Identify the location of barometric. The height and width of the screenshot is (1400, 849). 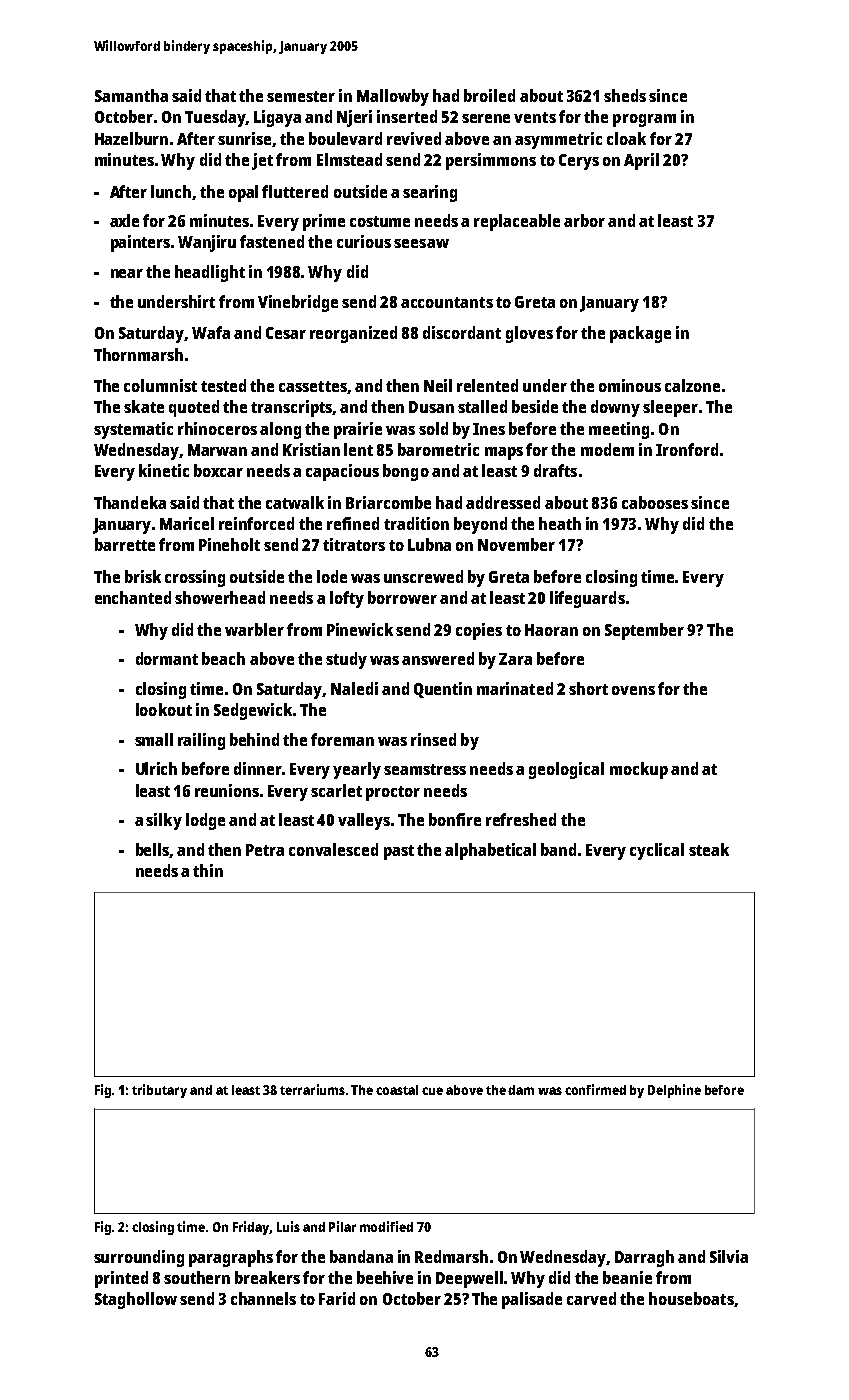
(438, 449).
